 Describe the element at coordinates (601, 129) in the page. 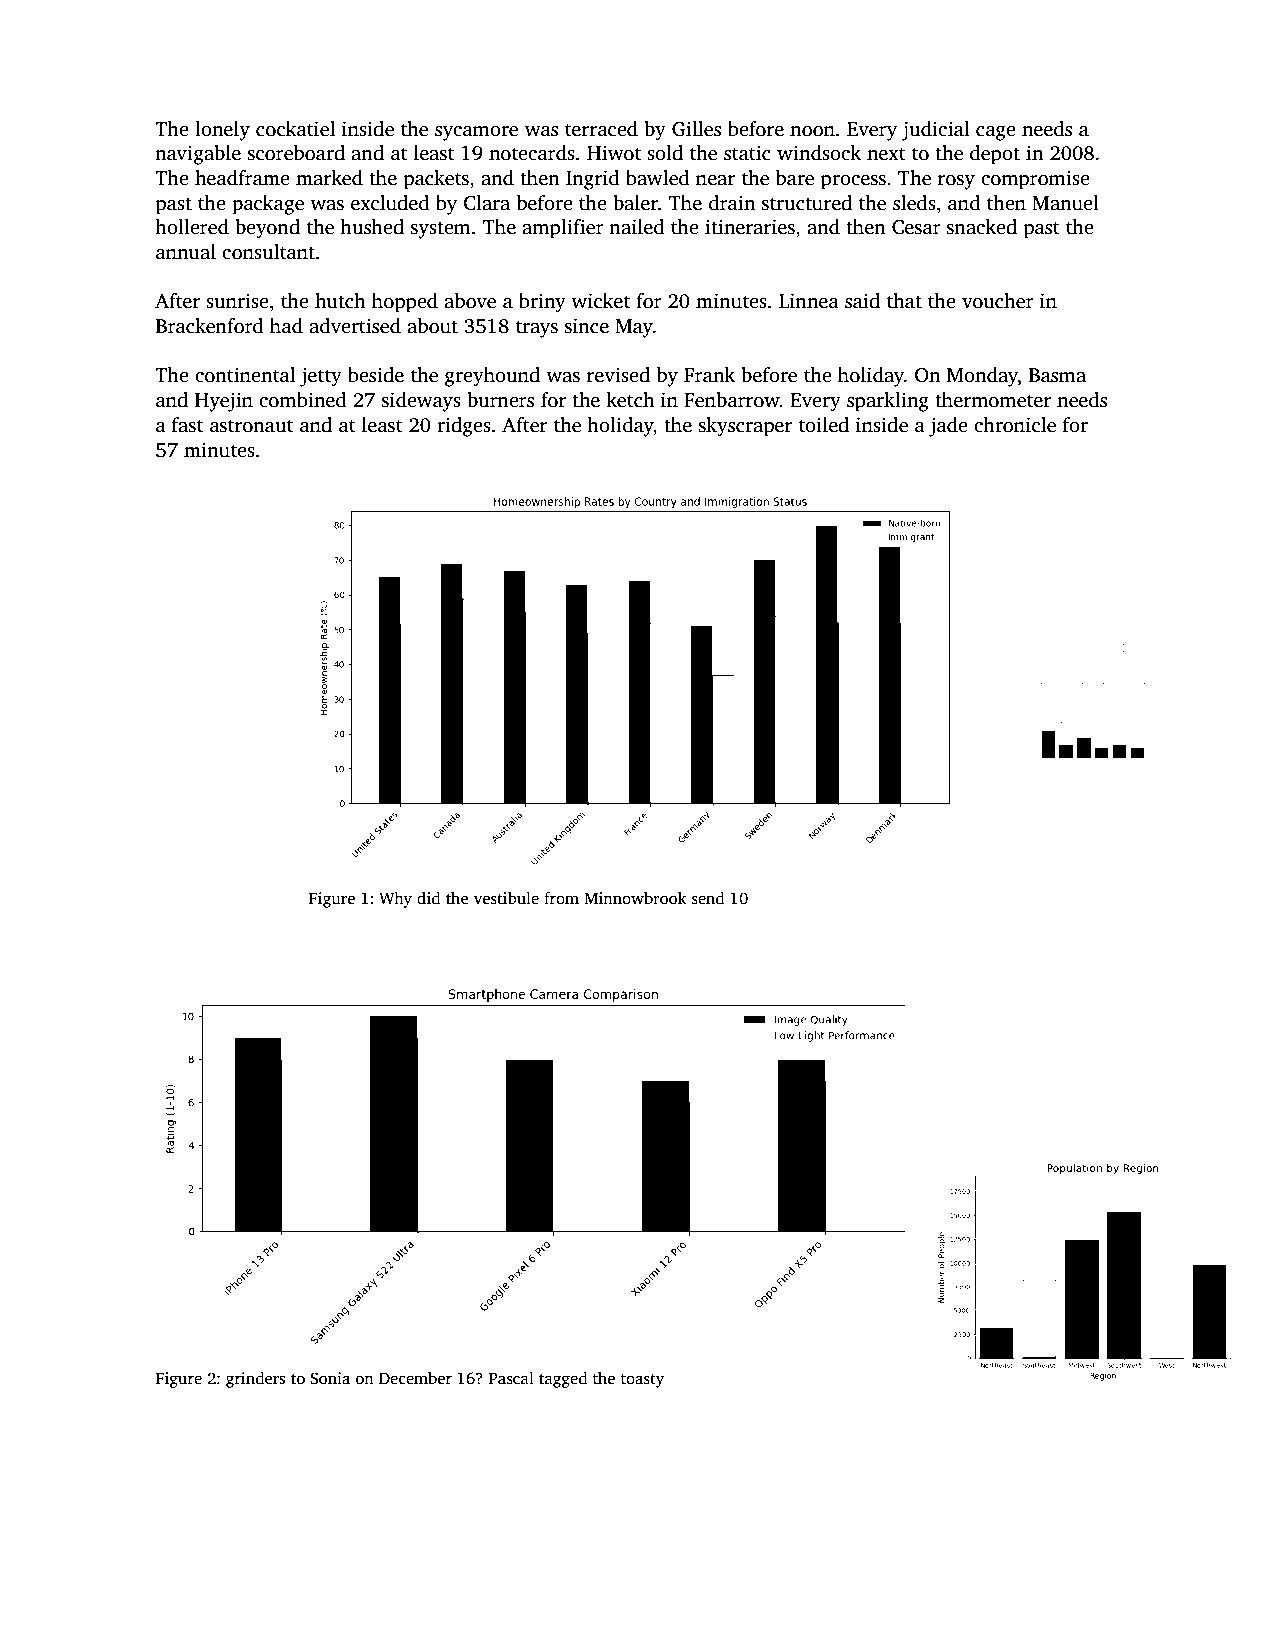

I see `terraced` at that location.
